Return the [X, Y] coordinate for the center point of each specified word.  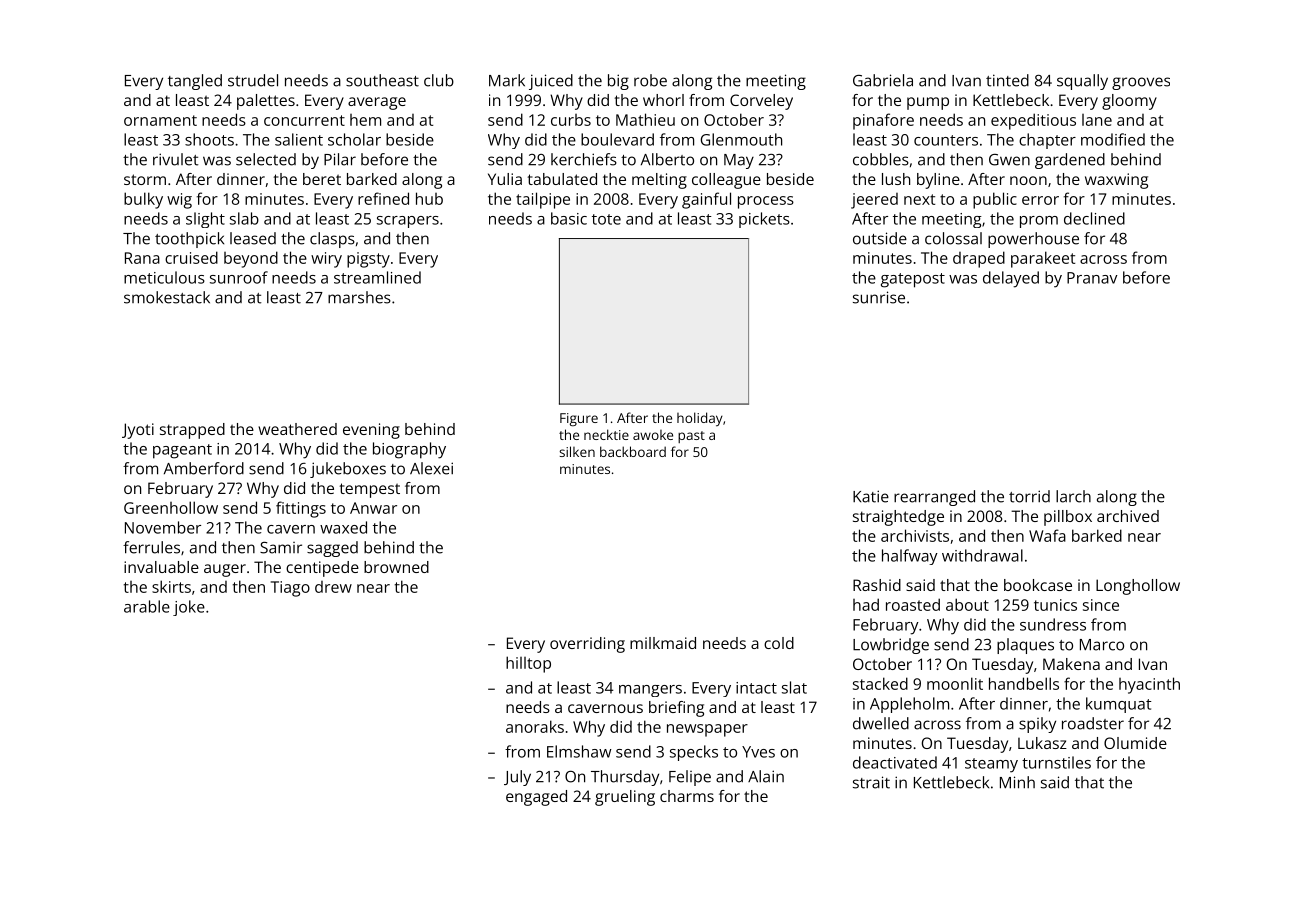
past [691, 437]
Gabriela [883, 80]
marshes [359, 297]
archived [1128, 516]
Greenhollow [171, 507]
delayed [1011, 279]
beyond [251, 259]
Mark [507, 80]
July [517, 778]
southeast [382, 80]
